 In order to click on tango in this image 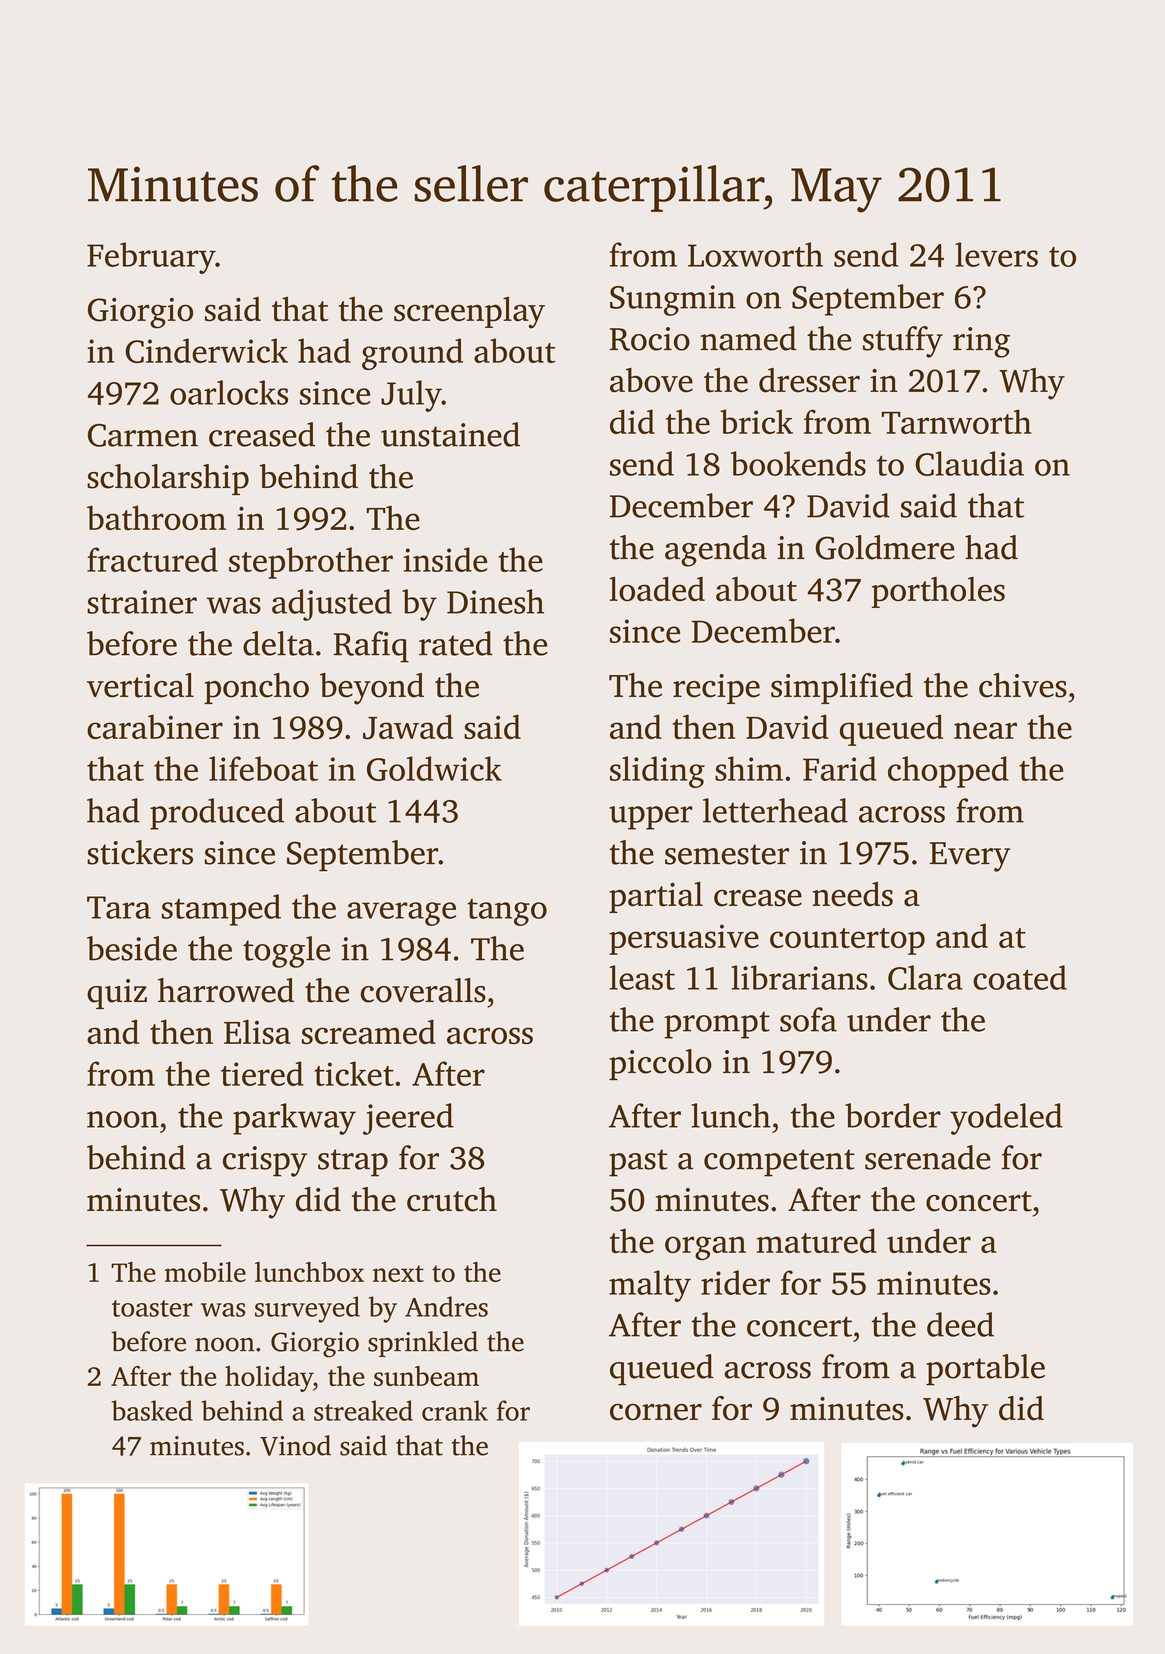, I will do `click(507, 912)`.
